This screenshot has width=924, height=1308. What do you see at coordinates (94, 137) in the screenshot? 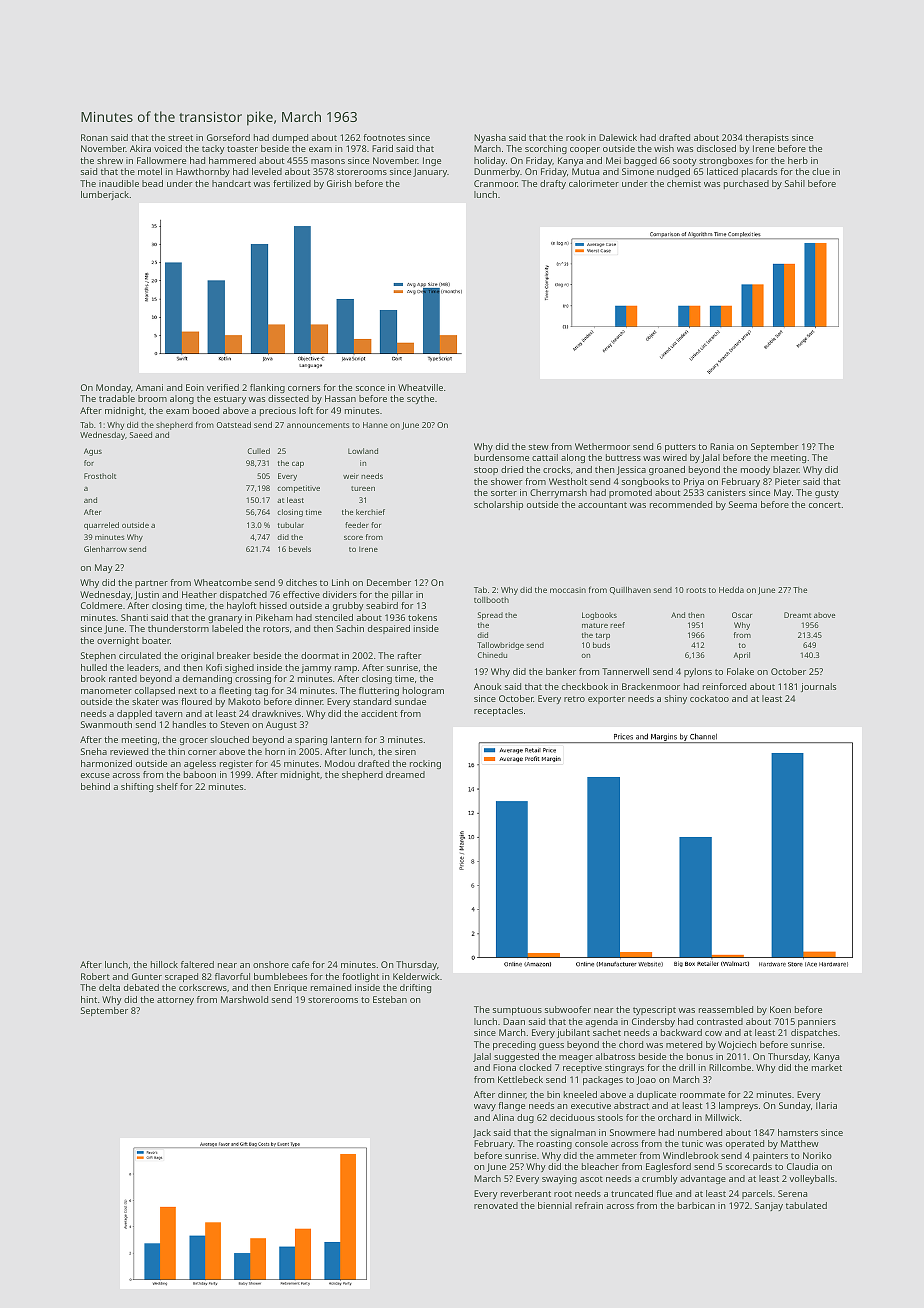
I see `Ronan` at bounding box center [94, 137].
